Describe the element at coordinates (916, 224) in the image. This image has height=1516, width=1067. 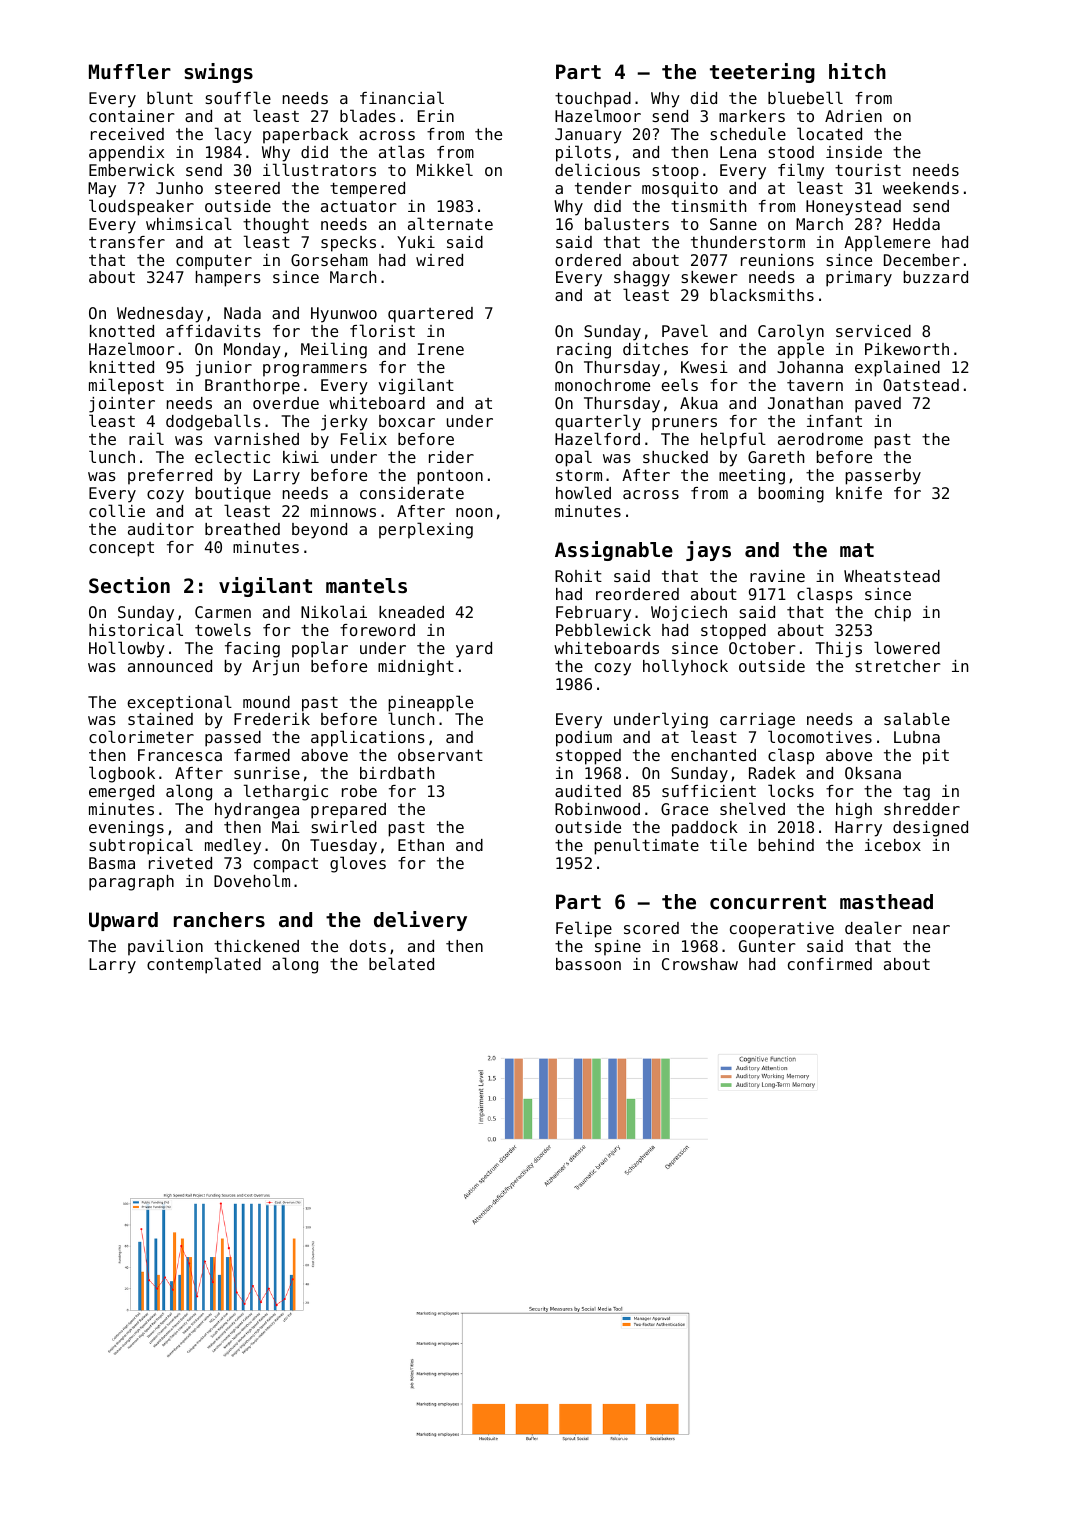
I see `Hedda` at that location.
